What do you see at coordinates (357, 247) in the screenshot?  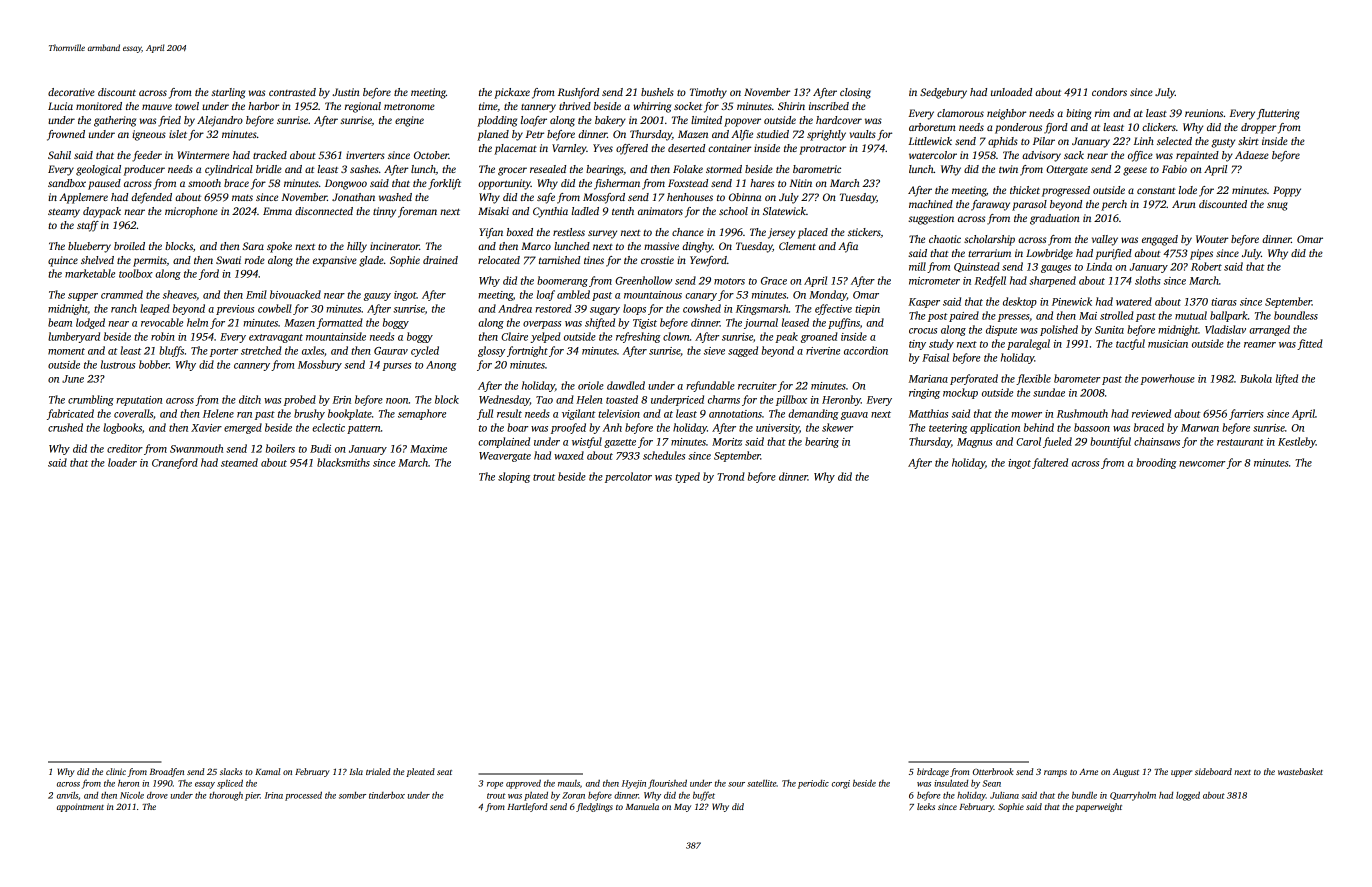 I see `hilly` at bounding box center [357, 247].
